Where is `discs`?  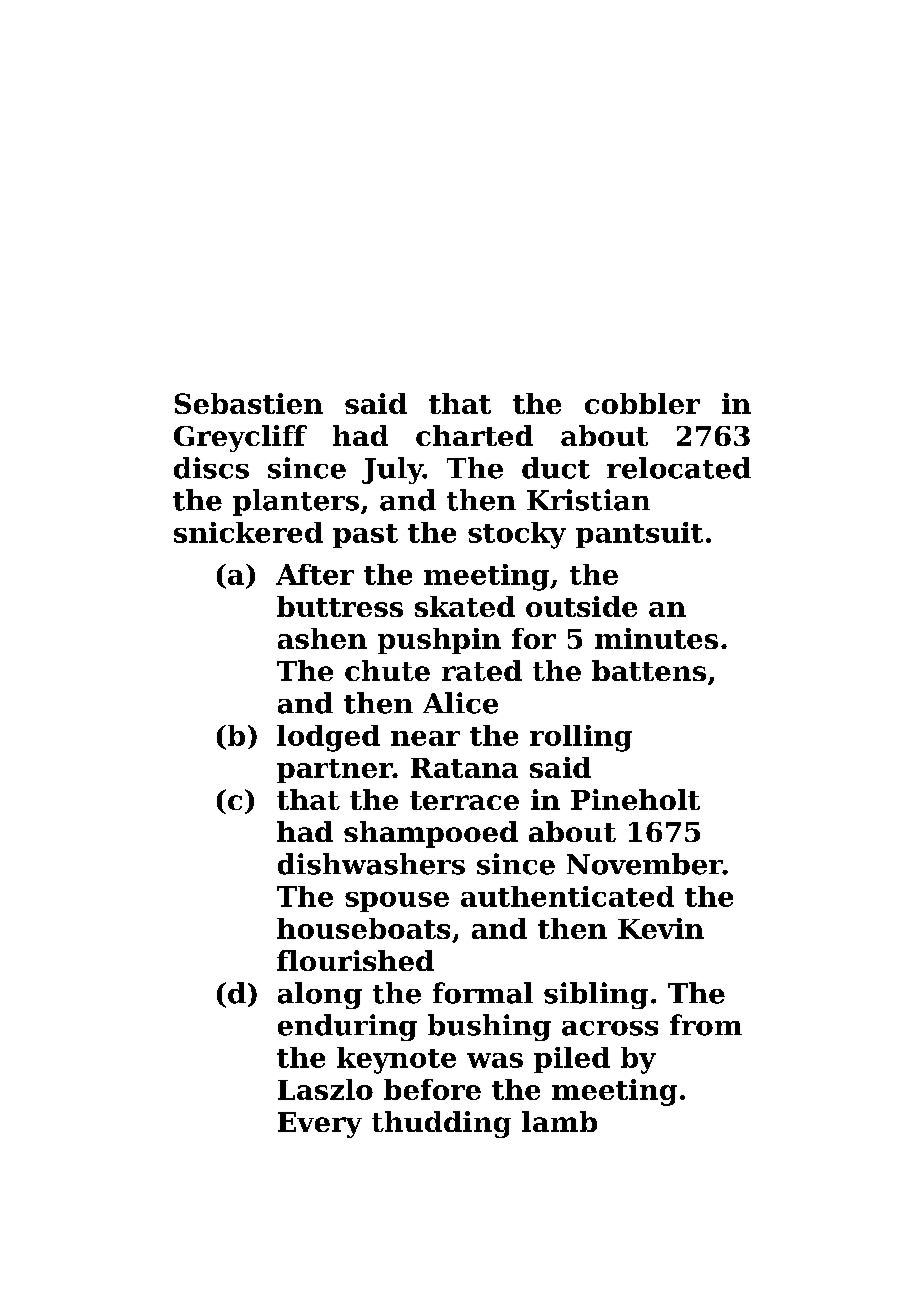 discs is located at coordinates (211, 468).
